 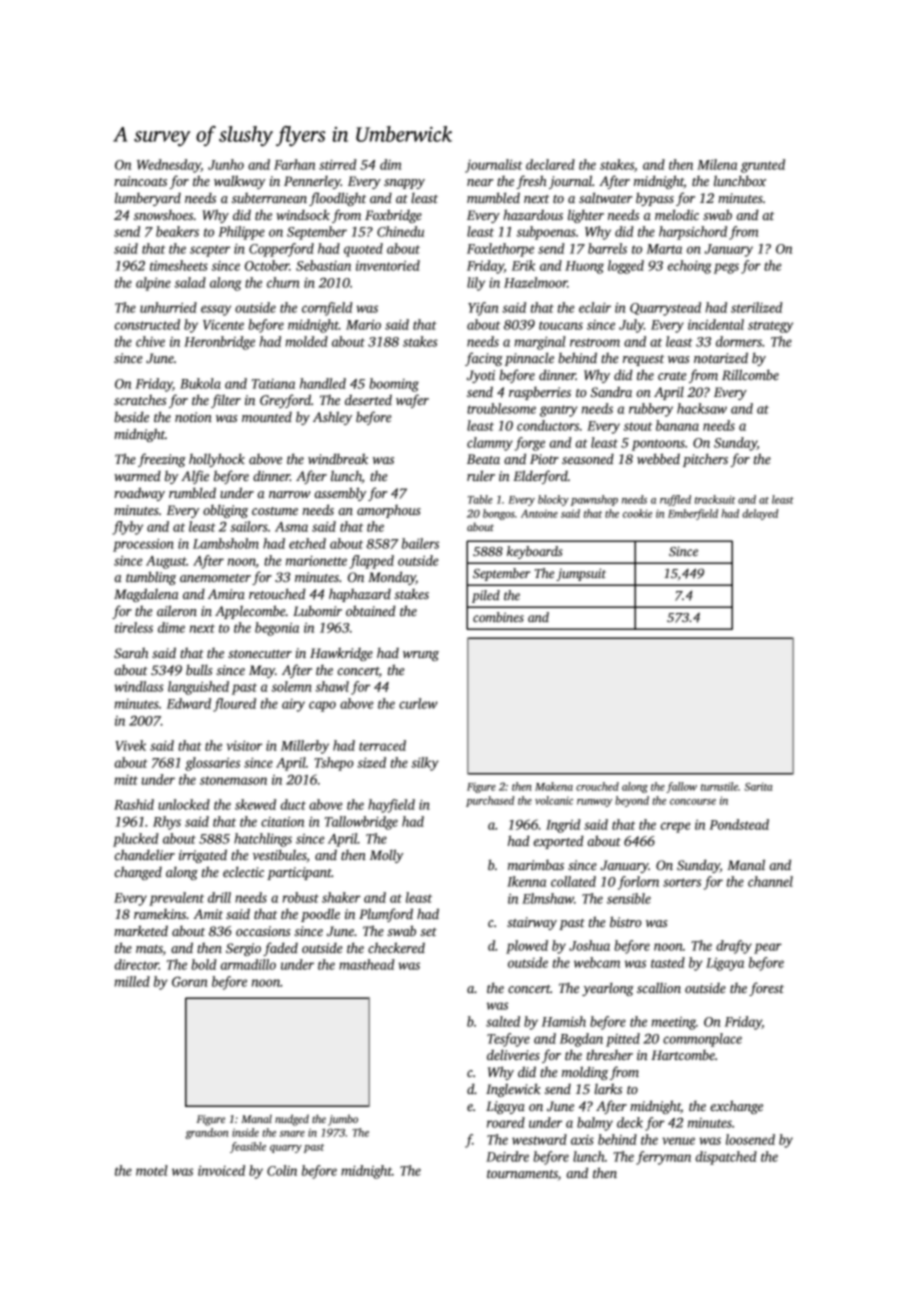 I want to click on Vivek, so click(x=130, y=745).
